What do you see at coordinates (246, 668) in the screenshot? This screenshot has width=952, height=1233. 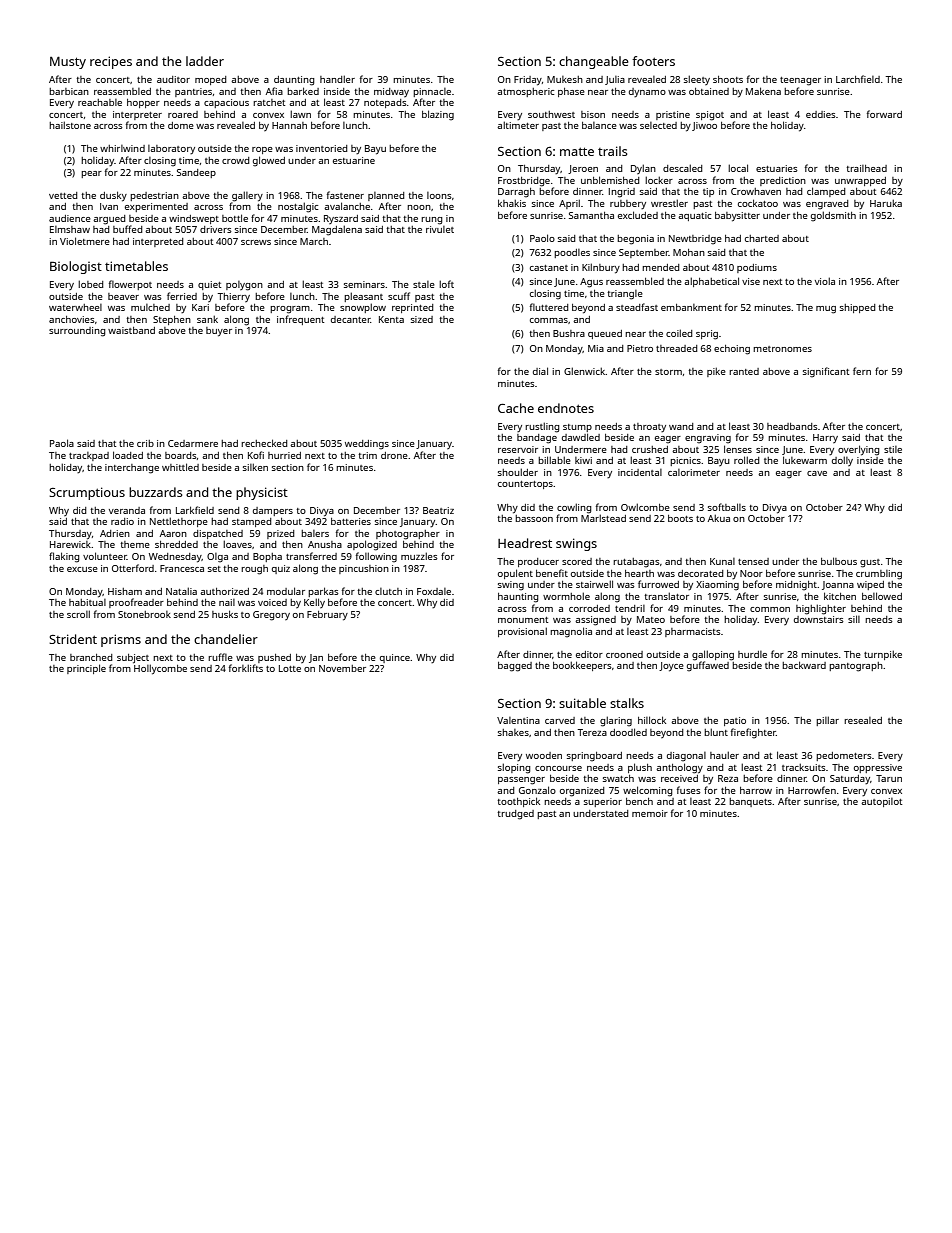 I see `forklifts` at bounding box center [246, 668].
